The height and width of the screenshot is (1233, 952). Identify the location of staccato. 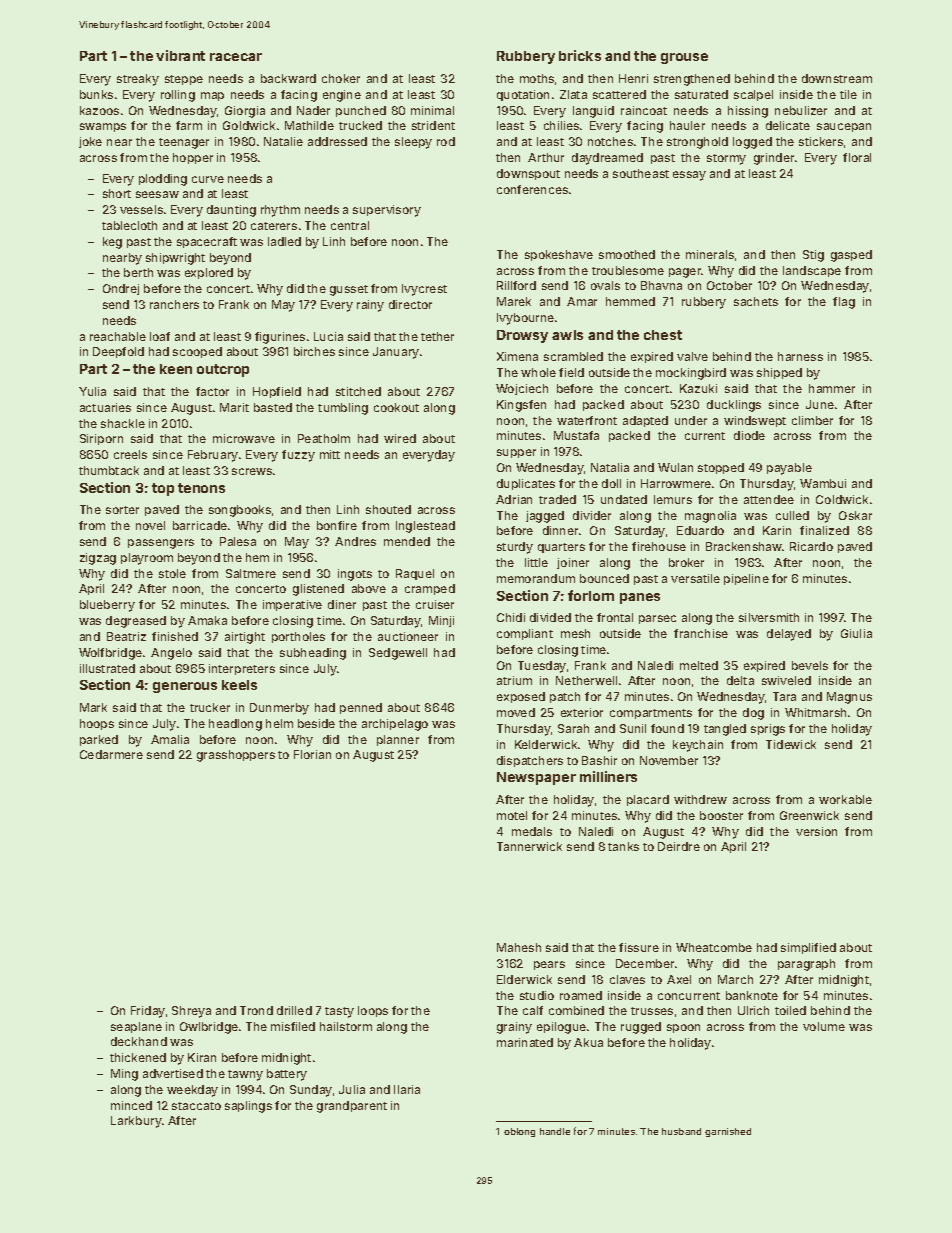
(196, 1106).
